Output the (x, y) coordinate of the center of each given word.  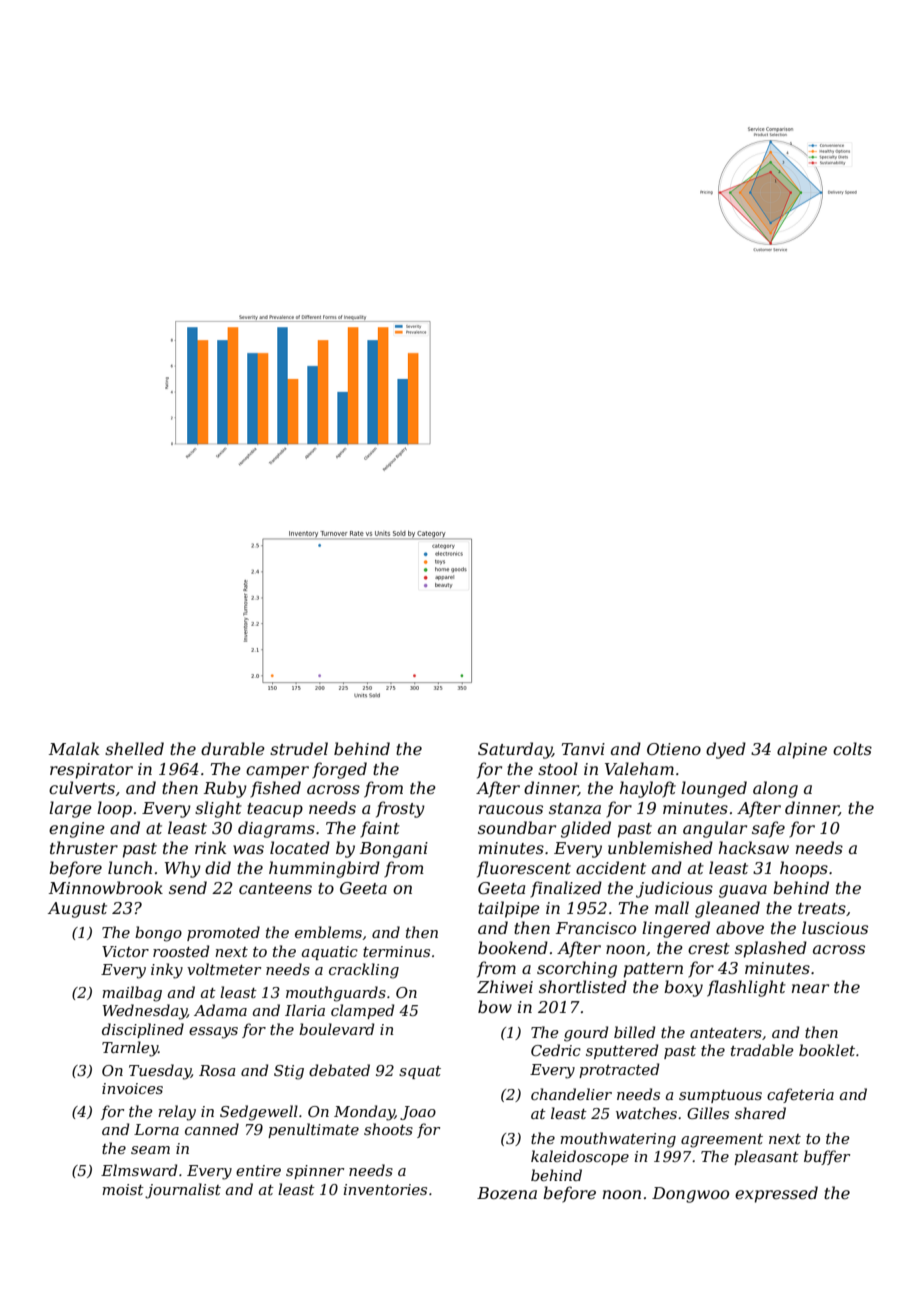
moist (123, 1189)
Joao (418, 1113)
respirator (91, 771)
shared (760, 1113)
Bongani (394, 850)
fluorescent (524, 869)
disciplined (143, 1030)
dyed (726, 750)
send (188, 887)
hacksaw (754, 847)
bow (495, 1006)
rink (210, 847)
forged (339, 770)
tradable (762, 1050)
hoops (804, 869)
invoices (132, 1088)
